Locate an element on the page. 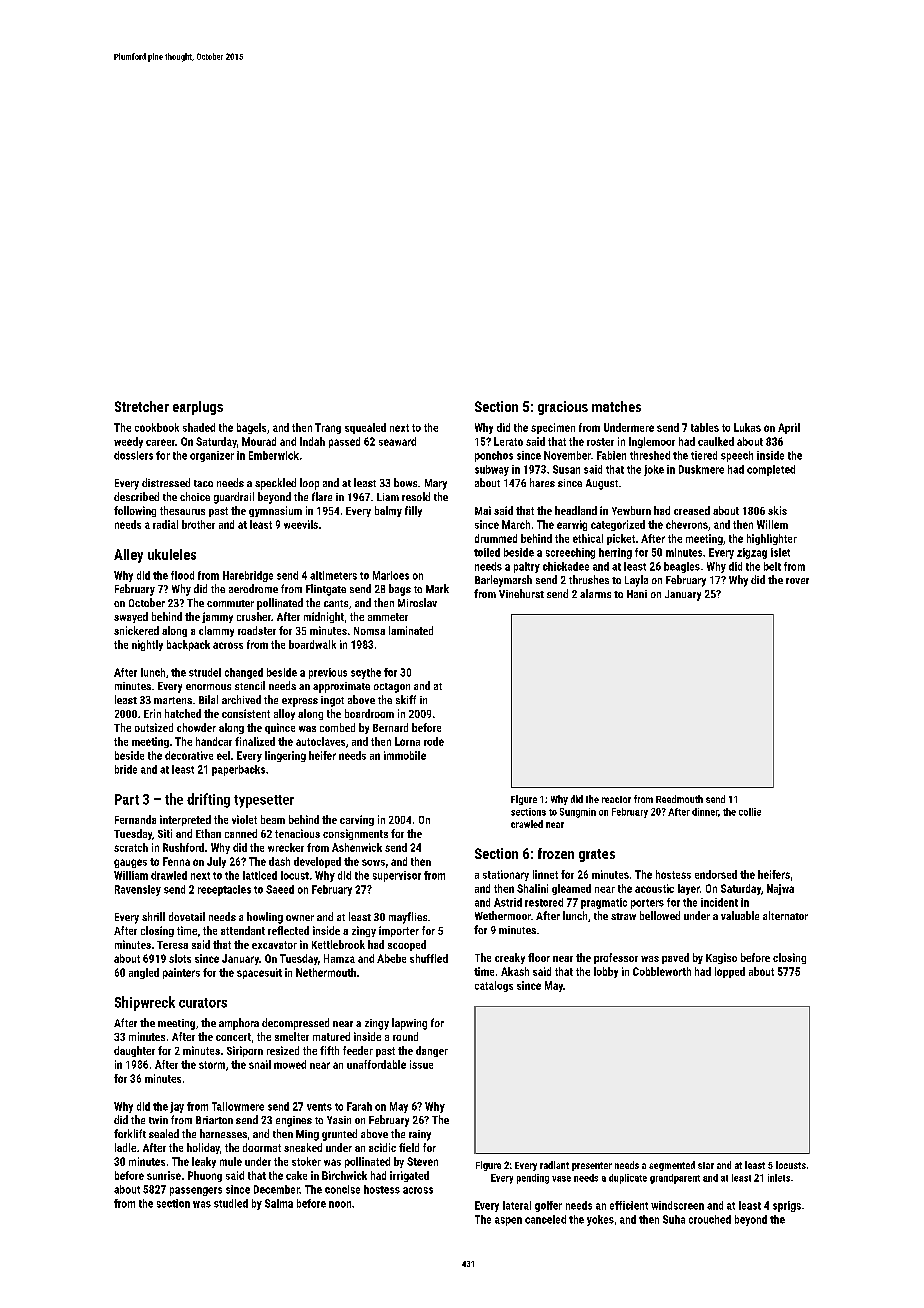 The width and height of the page is (924, 1308). scythe is located at coordinates (366, 673).
